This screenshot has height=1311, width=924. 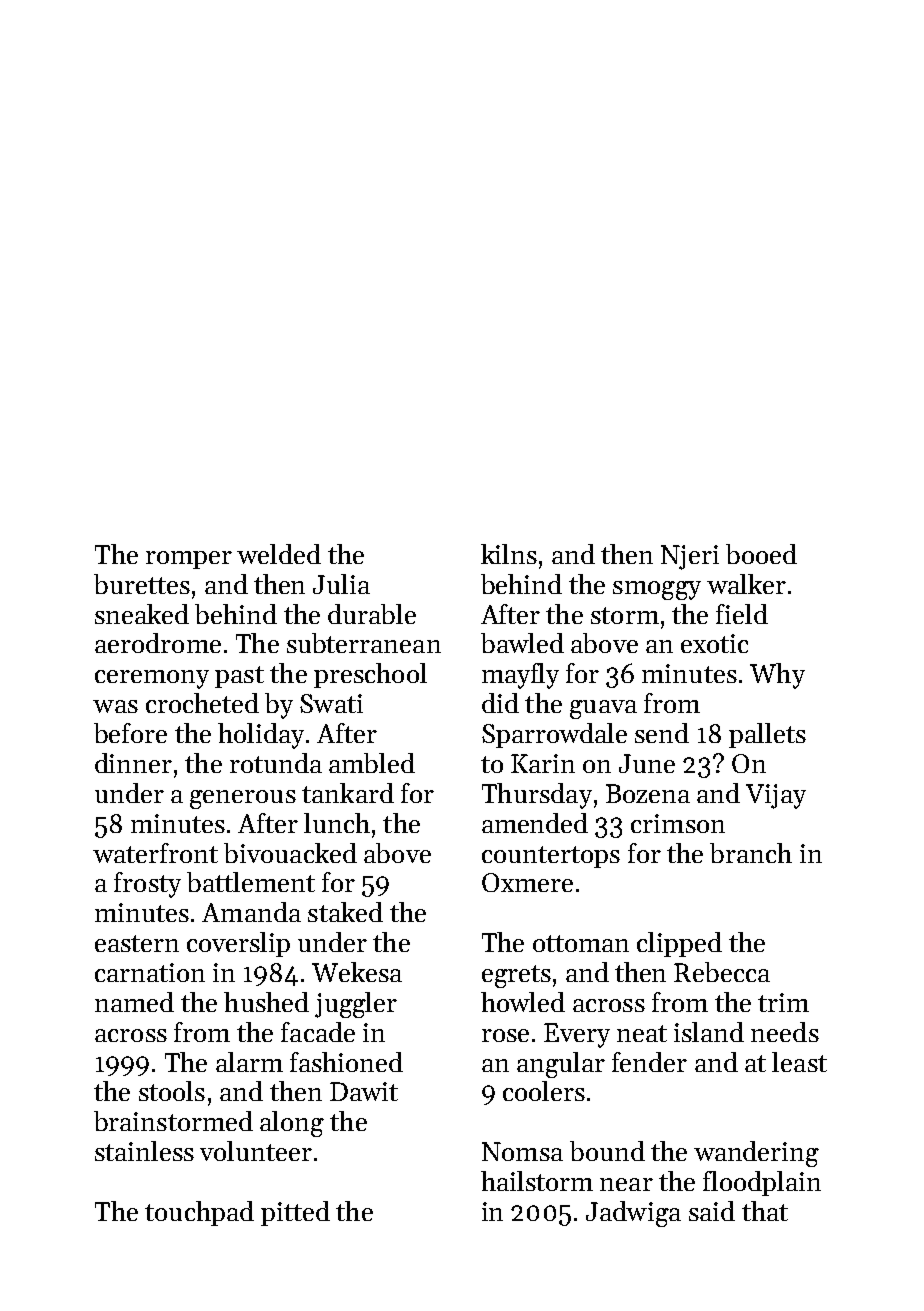 What do you see at coordinates (345, 912) in the screenshot?
I see `staked` at bounding box center [345, 912].
